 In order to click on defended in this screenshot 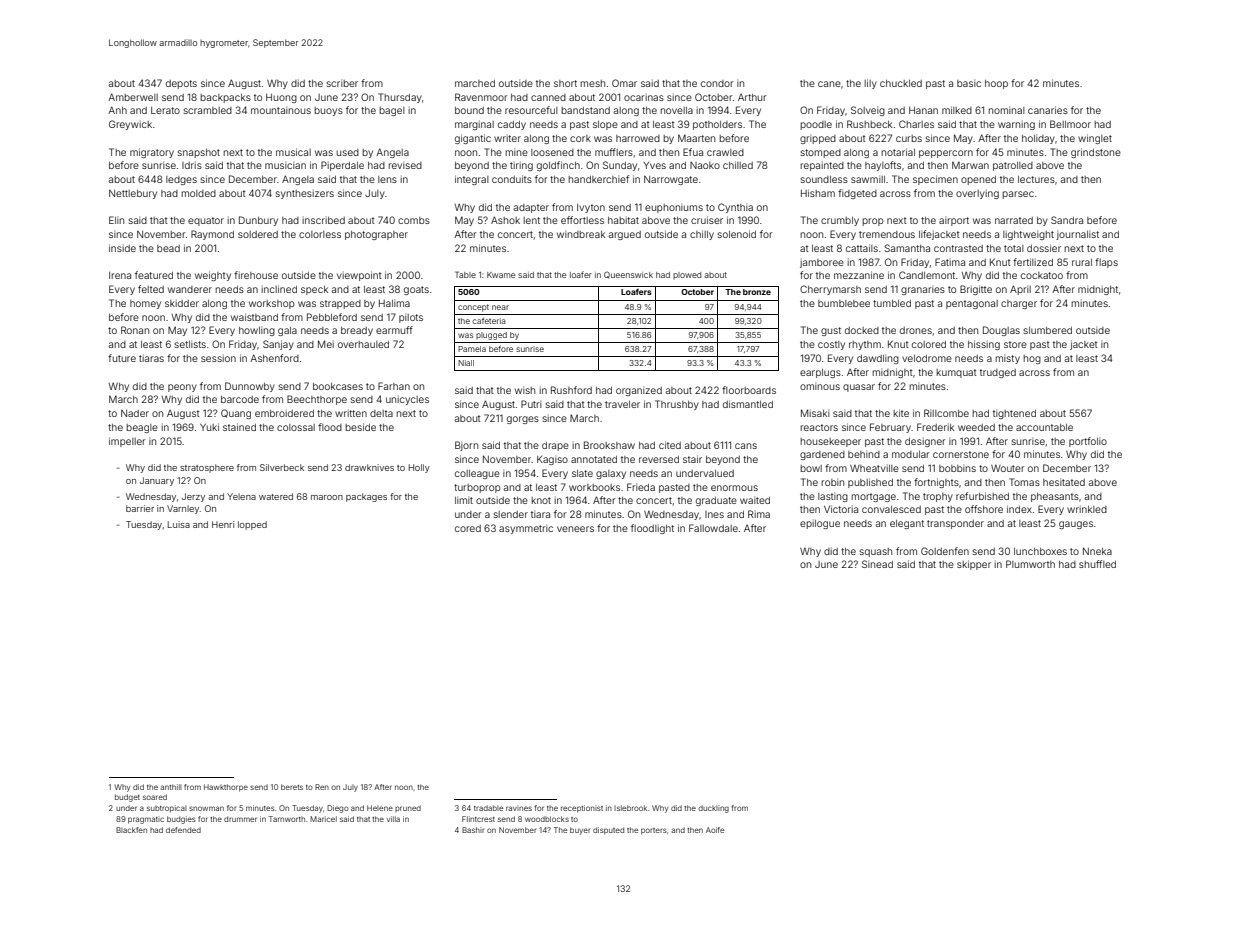, I will do `click(183, 830)`.
